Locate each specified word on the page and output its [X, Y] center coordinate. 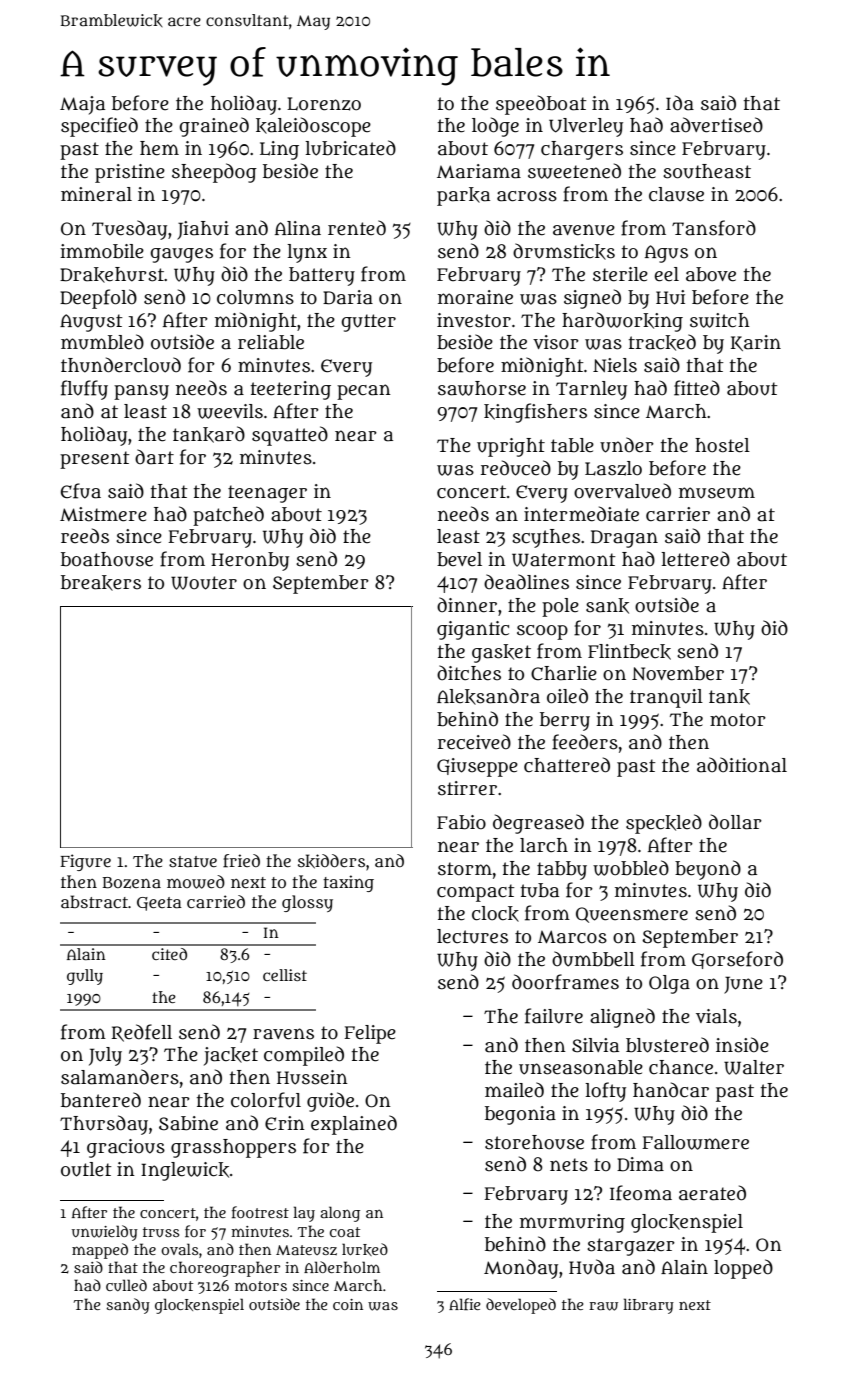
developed [521, 1306]
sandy [128, 1306]
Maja [82, 105]
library [648, 1306]
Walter [754, 1067]
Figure [85, 862]
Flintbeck [629, 652]
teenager [267, 494]
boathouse [107, 559]
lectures [472, 936]
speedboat [541, 105]
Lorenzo [324, 104]
